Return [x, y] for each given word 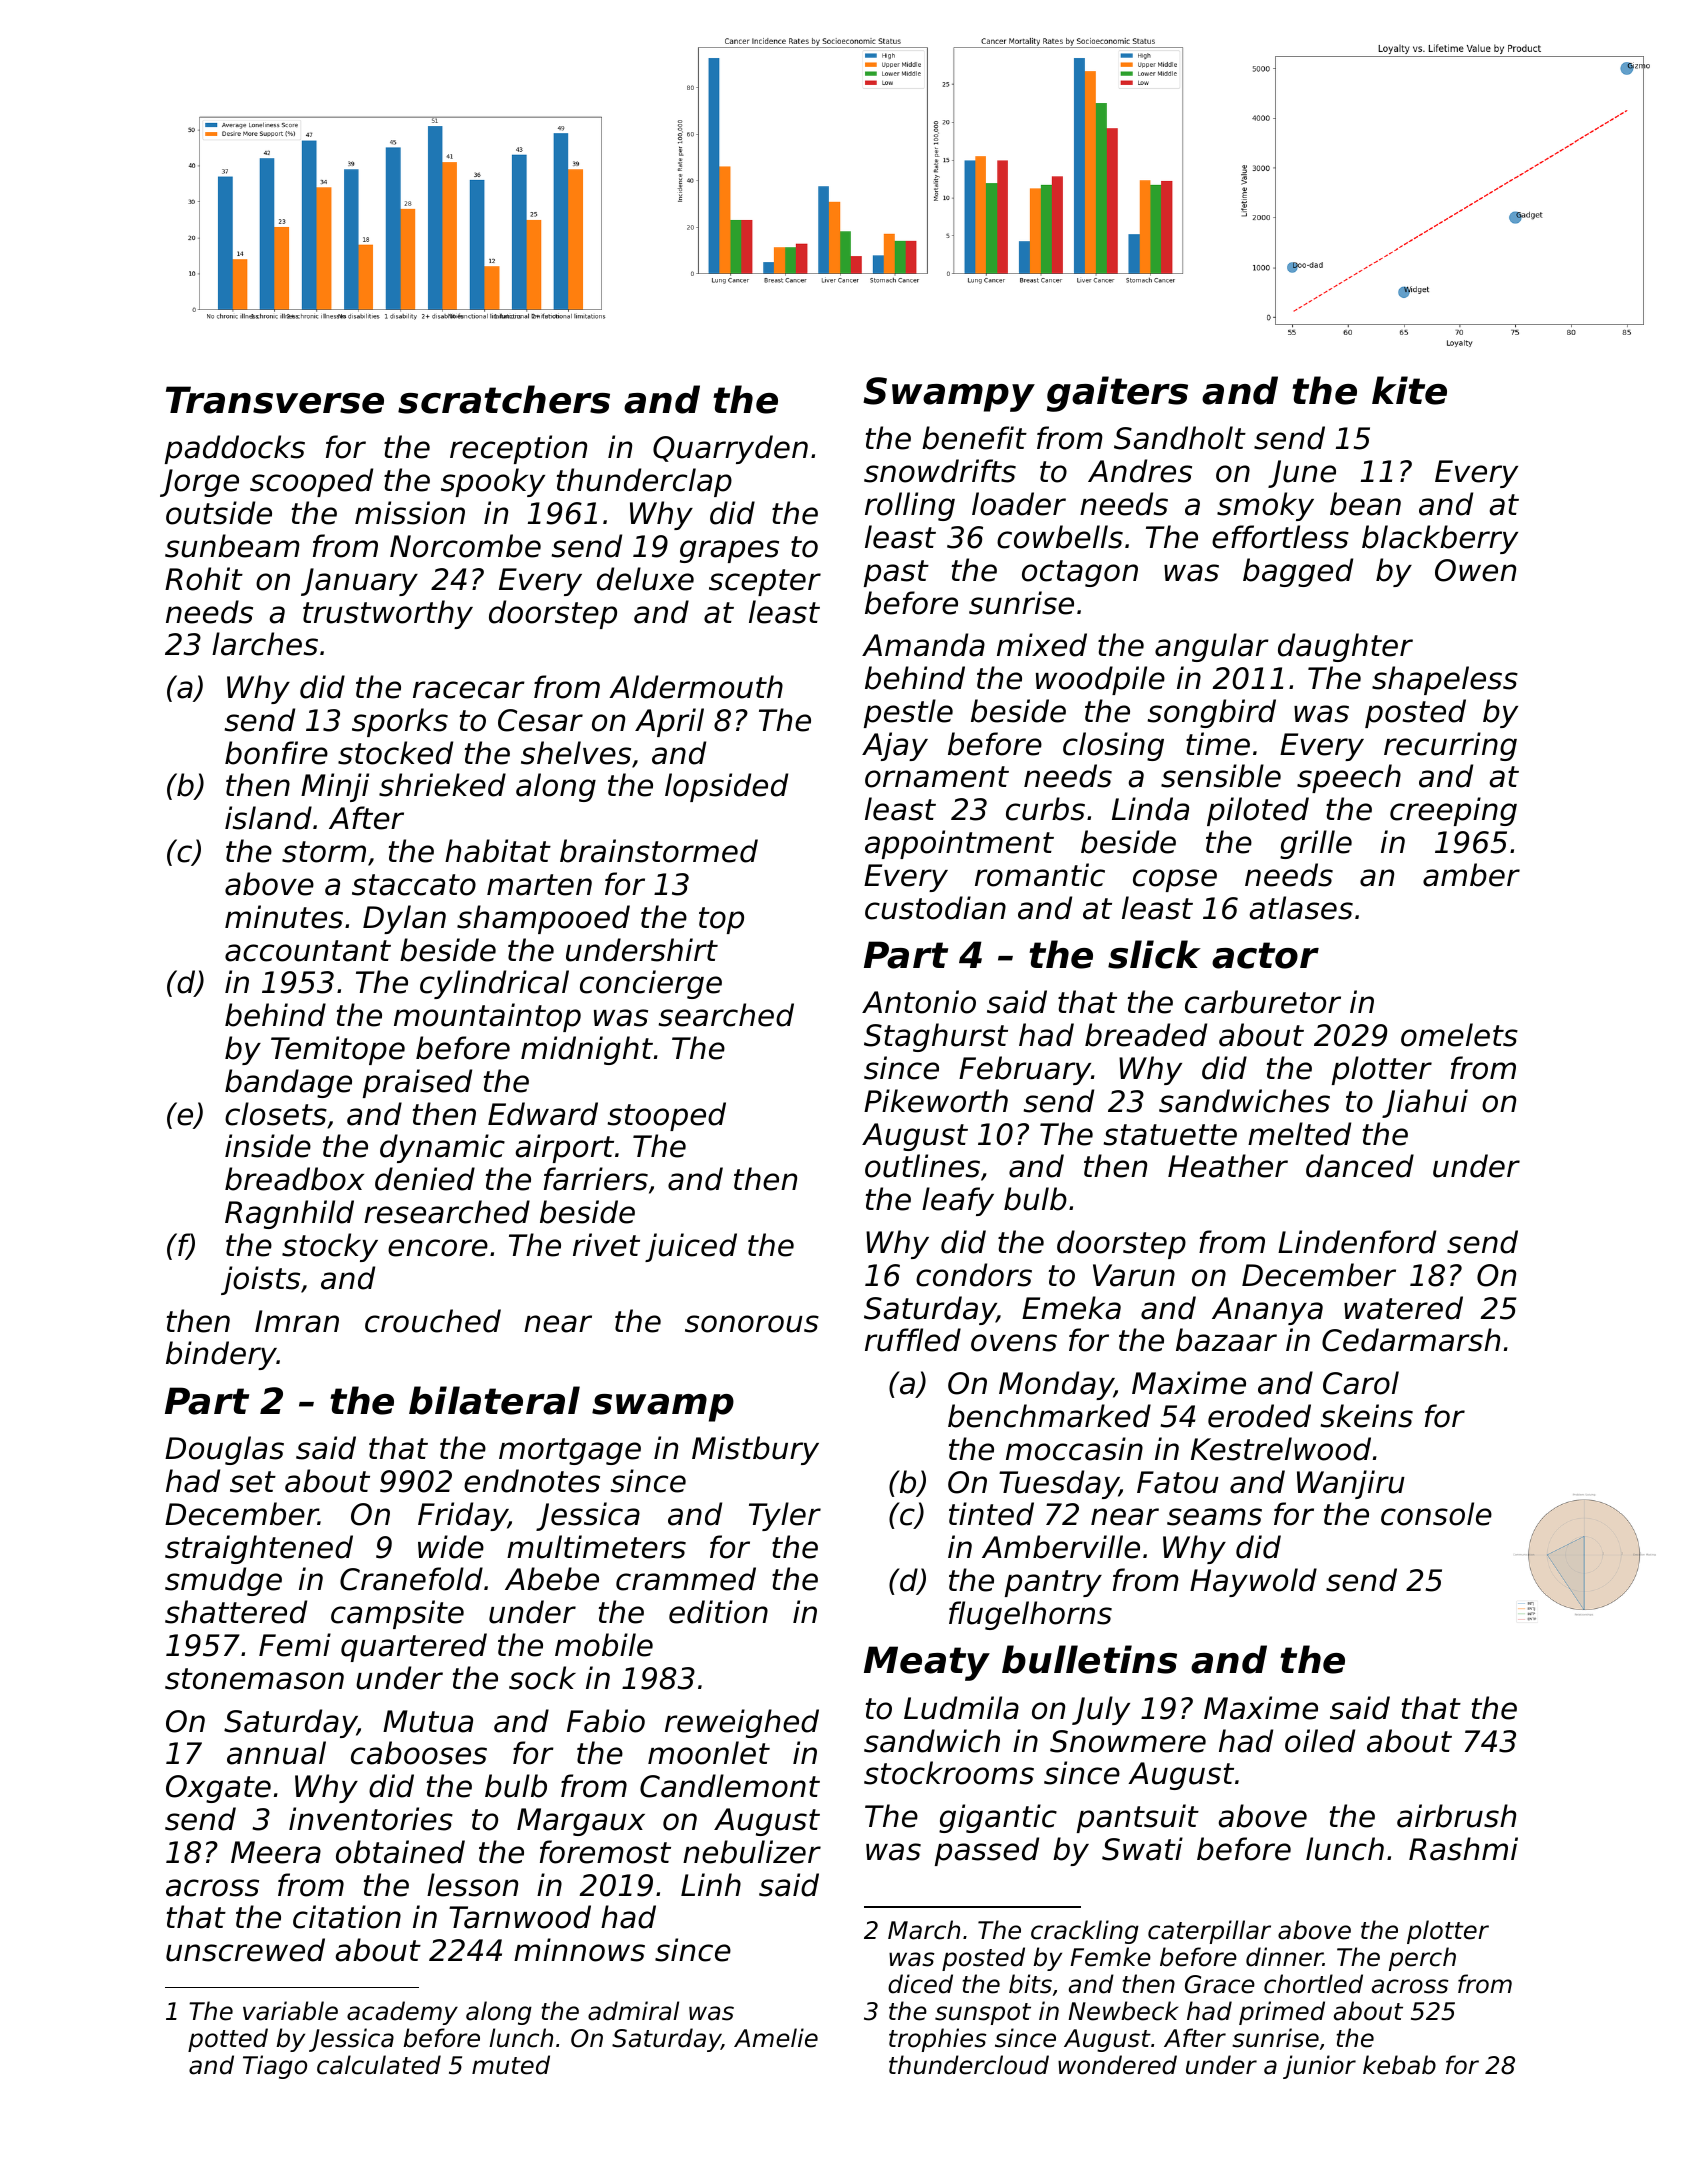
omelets [1459, 1035]
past [896, 573]
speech [1349, 778]
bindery [221, 1355]
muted [511, 2065]
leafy [958, 1201]
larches [265, 644]
